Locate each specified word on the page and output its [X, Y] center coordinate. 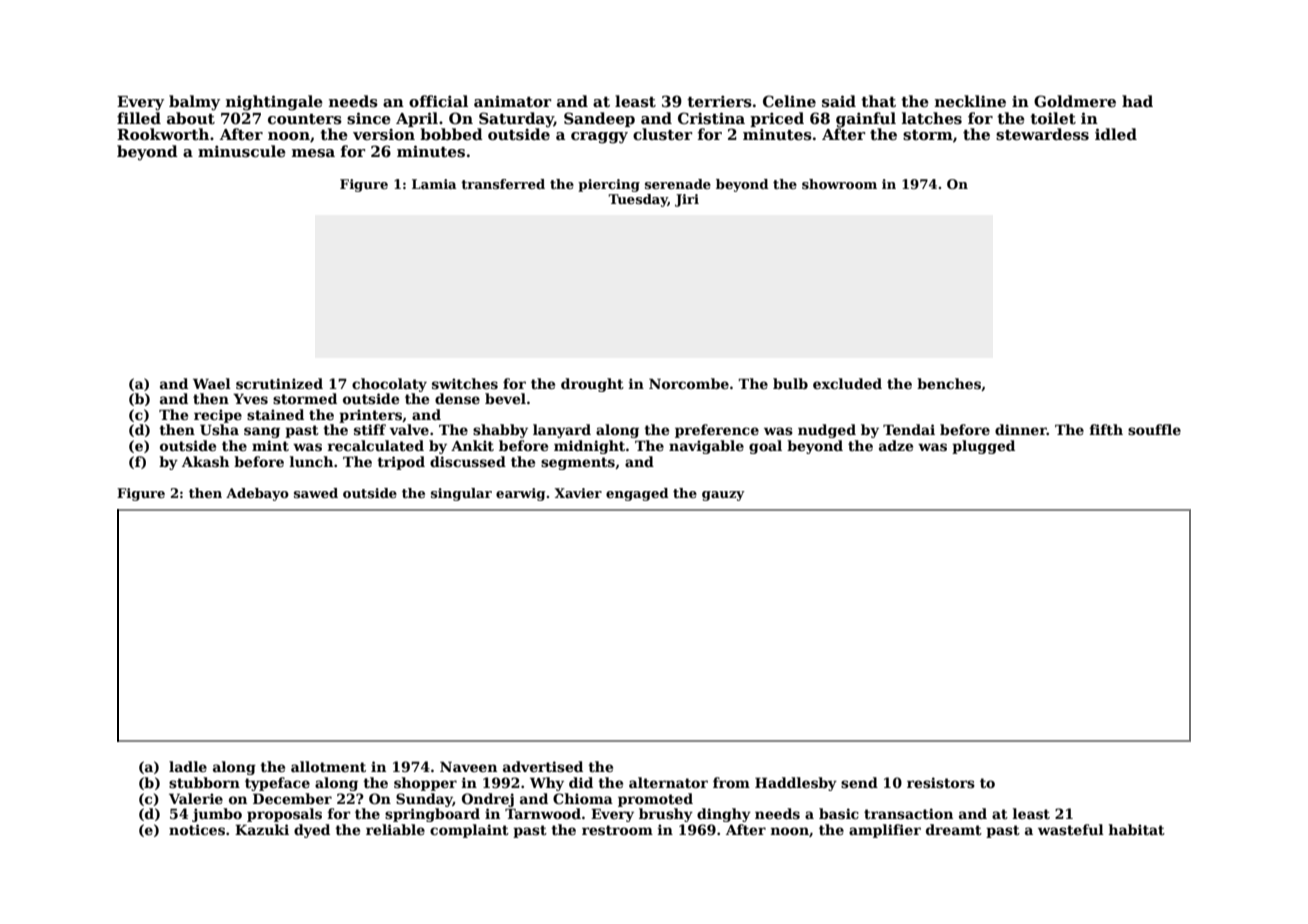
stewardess [1042, 134]
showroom [839, 184]
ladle [188, 766]
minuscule [242, 151]
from [731, 782]
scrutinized [279, 383]
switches [465, 383]
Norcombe [689, 383]
